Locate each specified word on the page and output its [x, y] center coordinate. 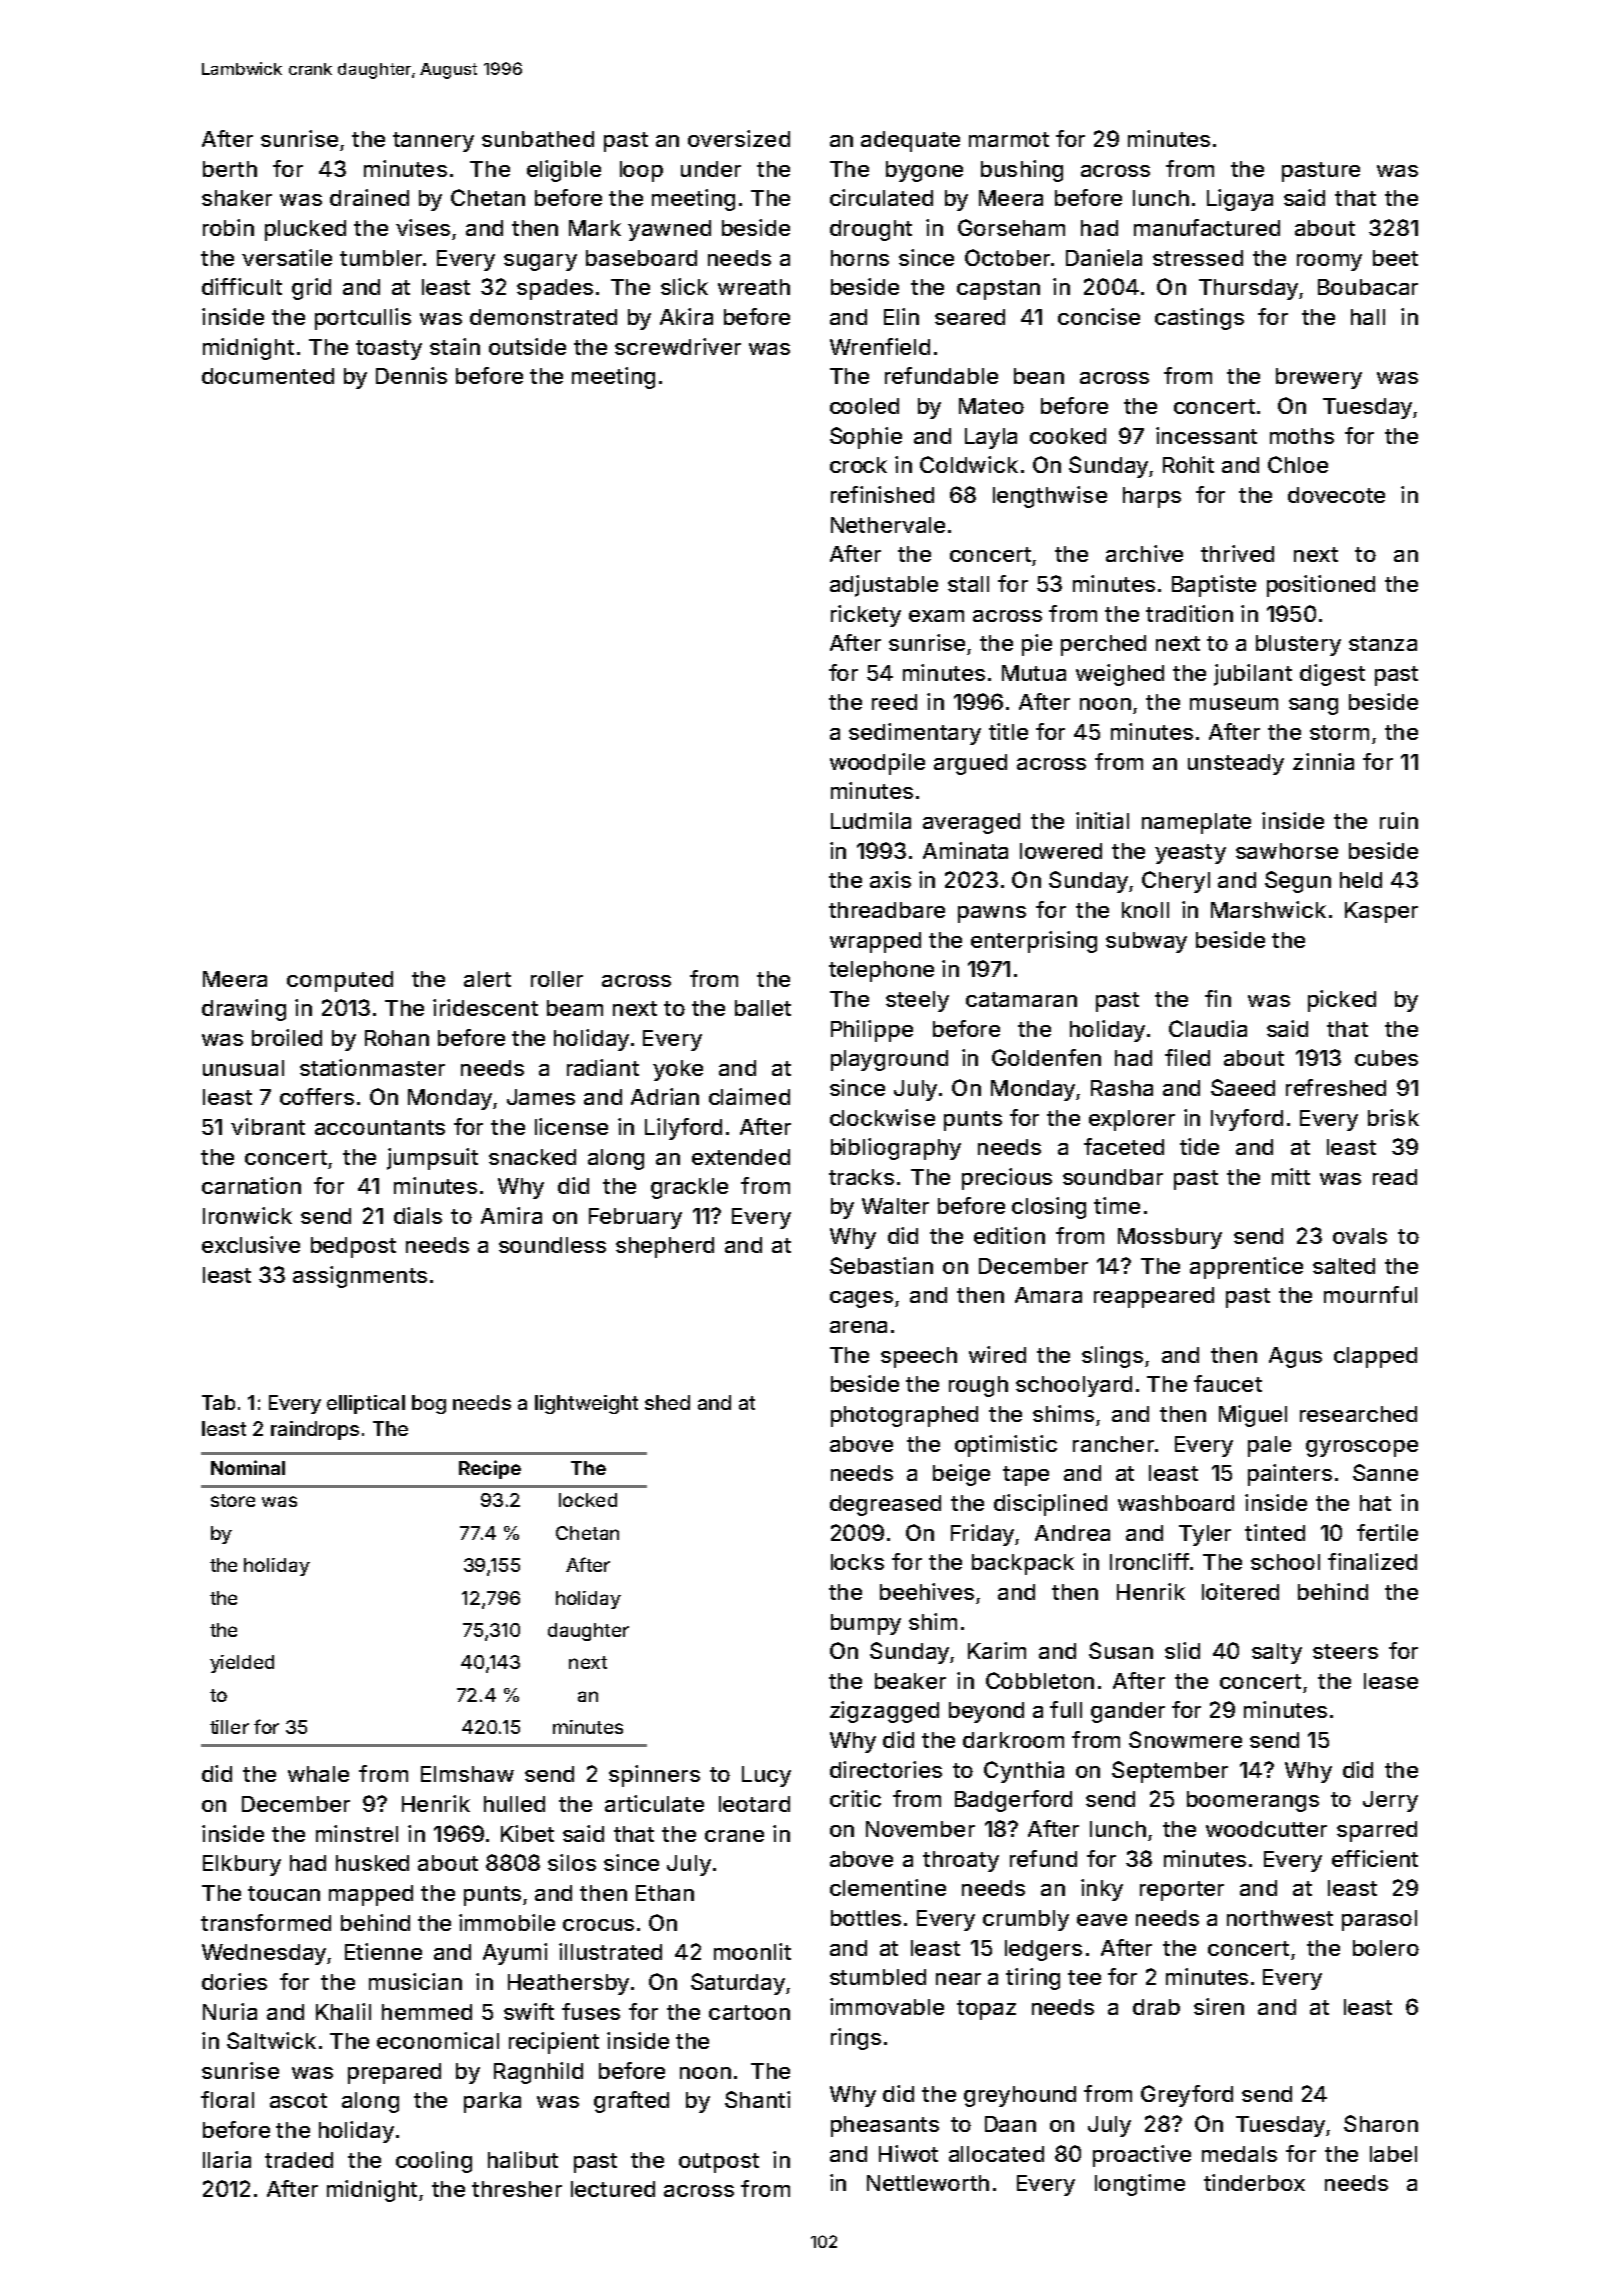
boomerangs [1253, 1801]
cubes [1386, 1058]
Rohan [397, 1038]
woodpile [877, 764]
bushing [1022, 171]
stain [455, 346]
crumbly [1026, 1920]
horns [860, 258]
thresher [517, 2189]
